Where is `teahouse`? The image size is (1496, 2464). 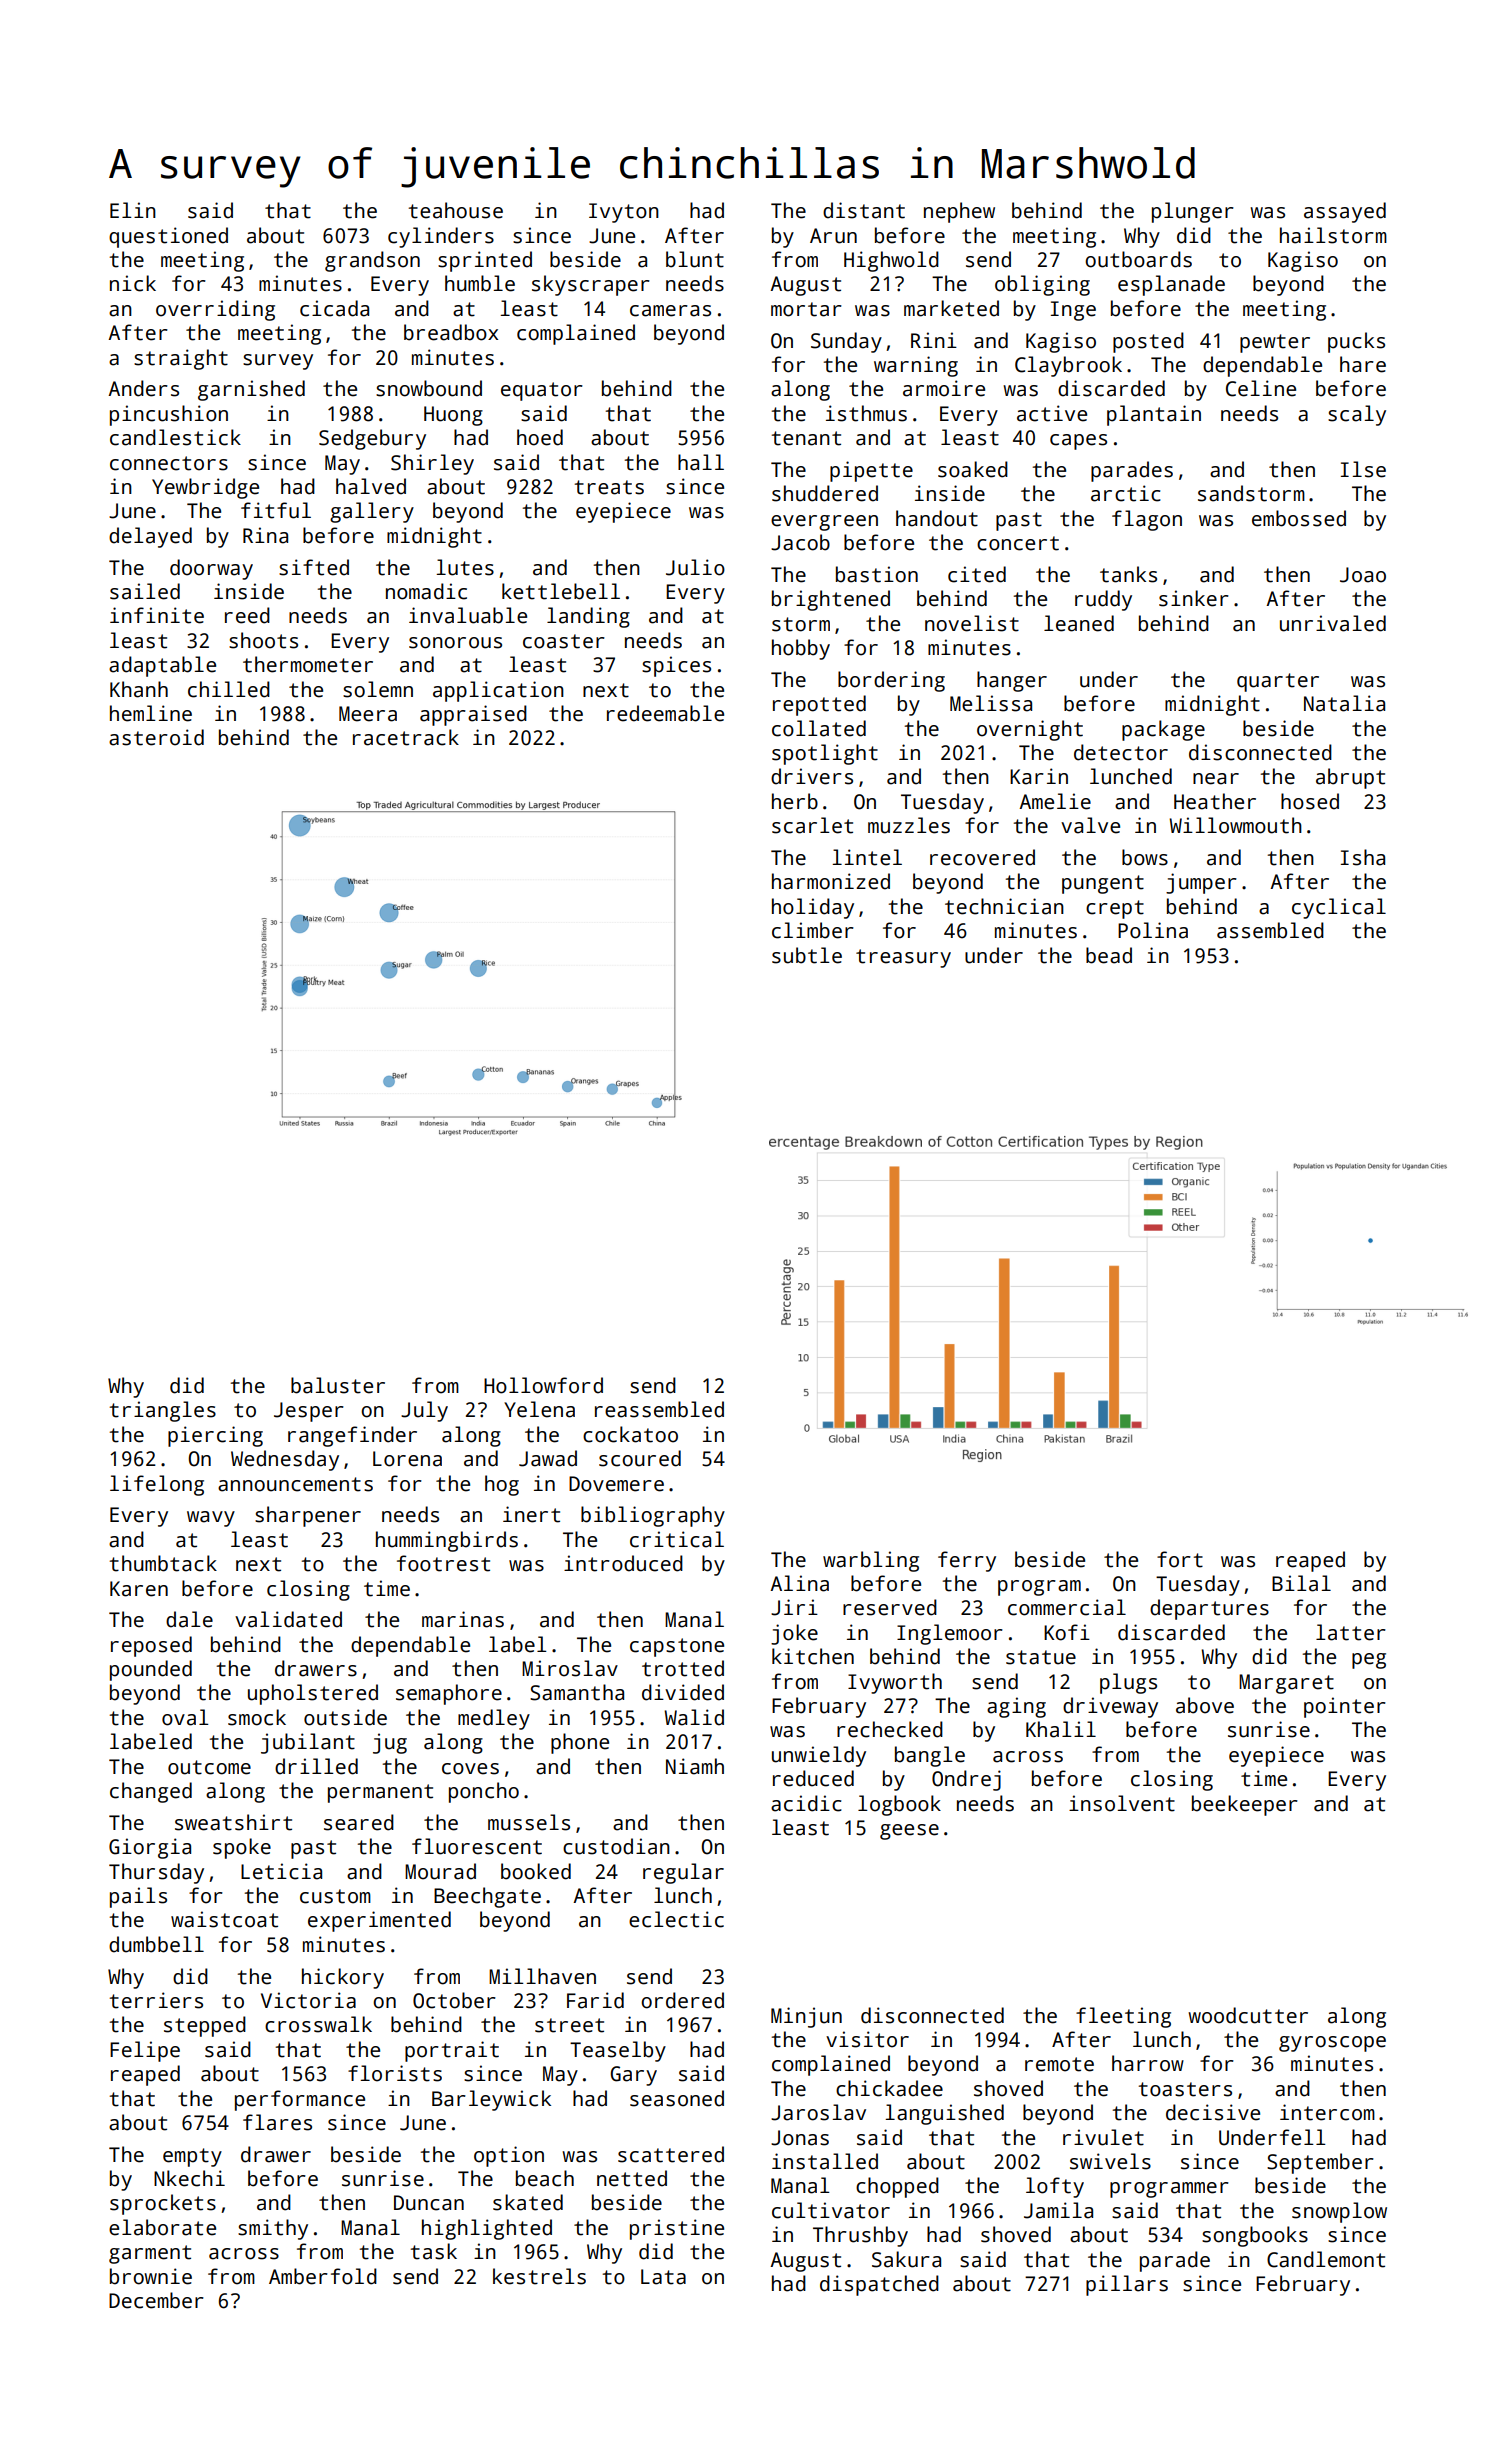 teahouse is located at coordinates (456, 210).
